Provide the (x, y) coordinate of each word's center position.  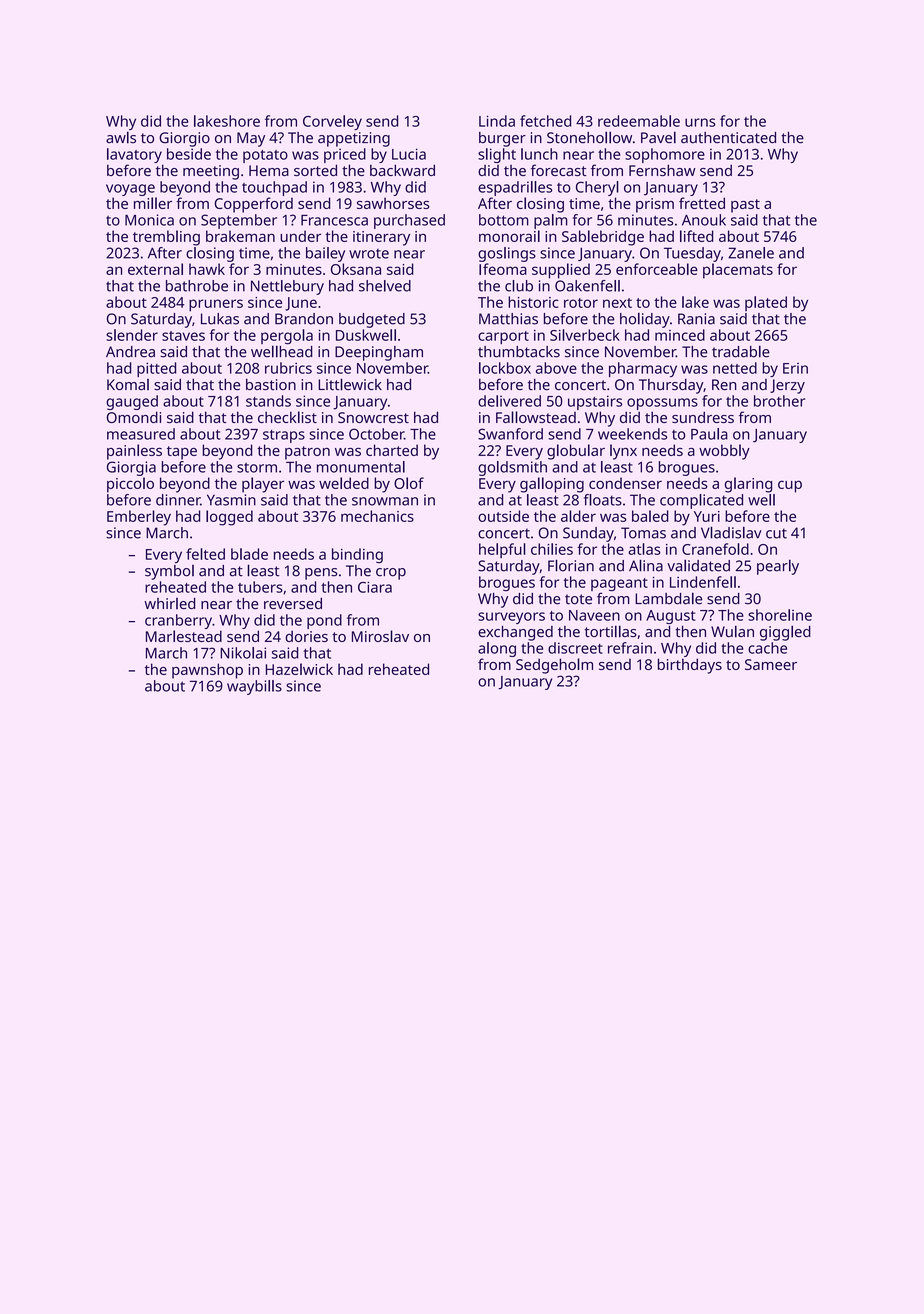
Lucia (409, 154)
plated (766, 303)
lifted (697, 236)
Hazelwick (299, 669)
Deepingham (379, 353)
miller (153, 203)
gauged (132, 402)
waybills (254, 687)
